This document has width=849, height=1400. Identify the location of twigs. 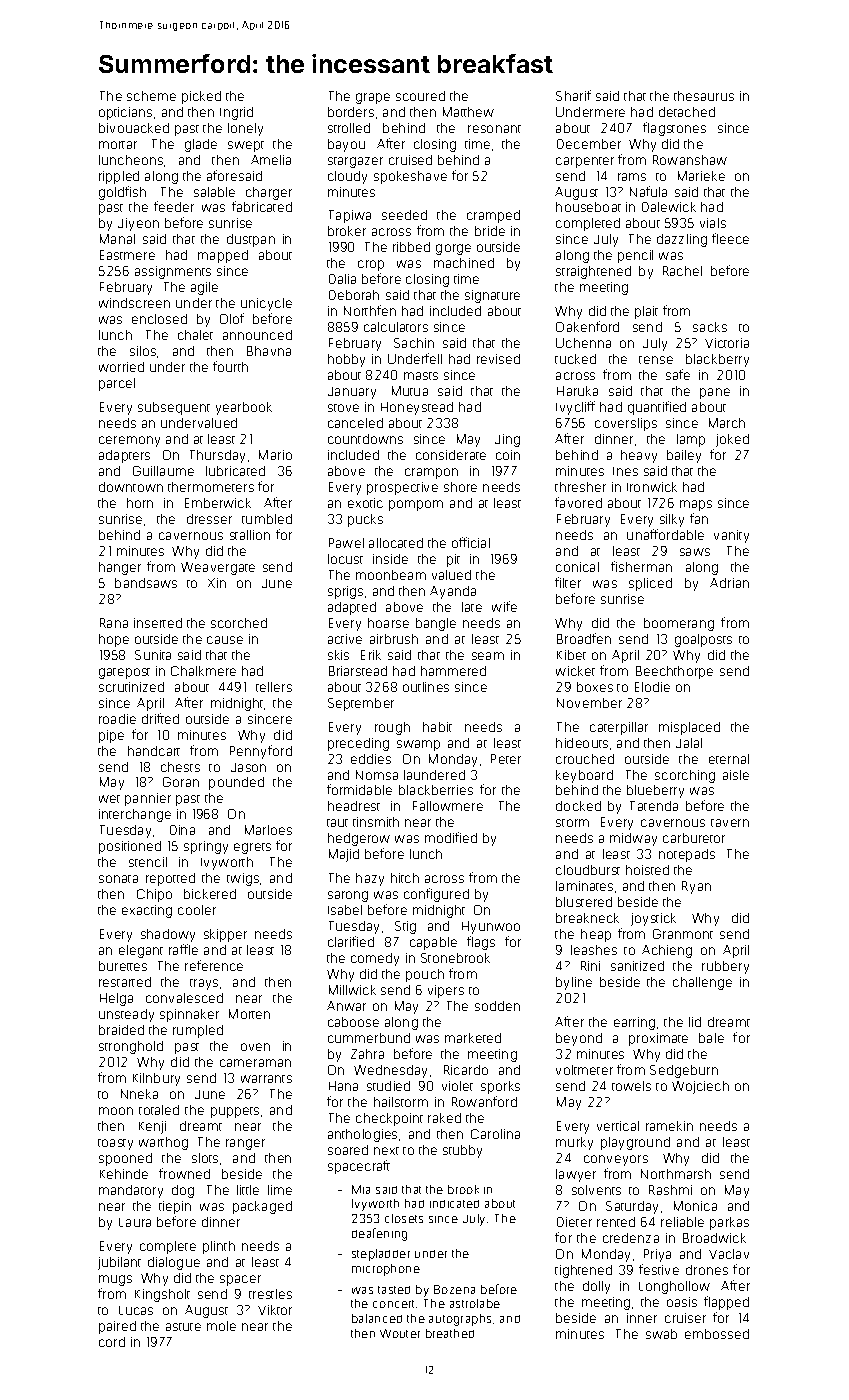
(243, 879).
